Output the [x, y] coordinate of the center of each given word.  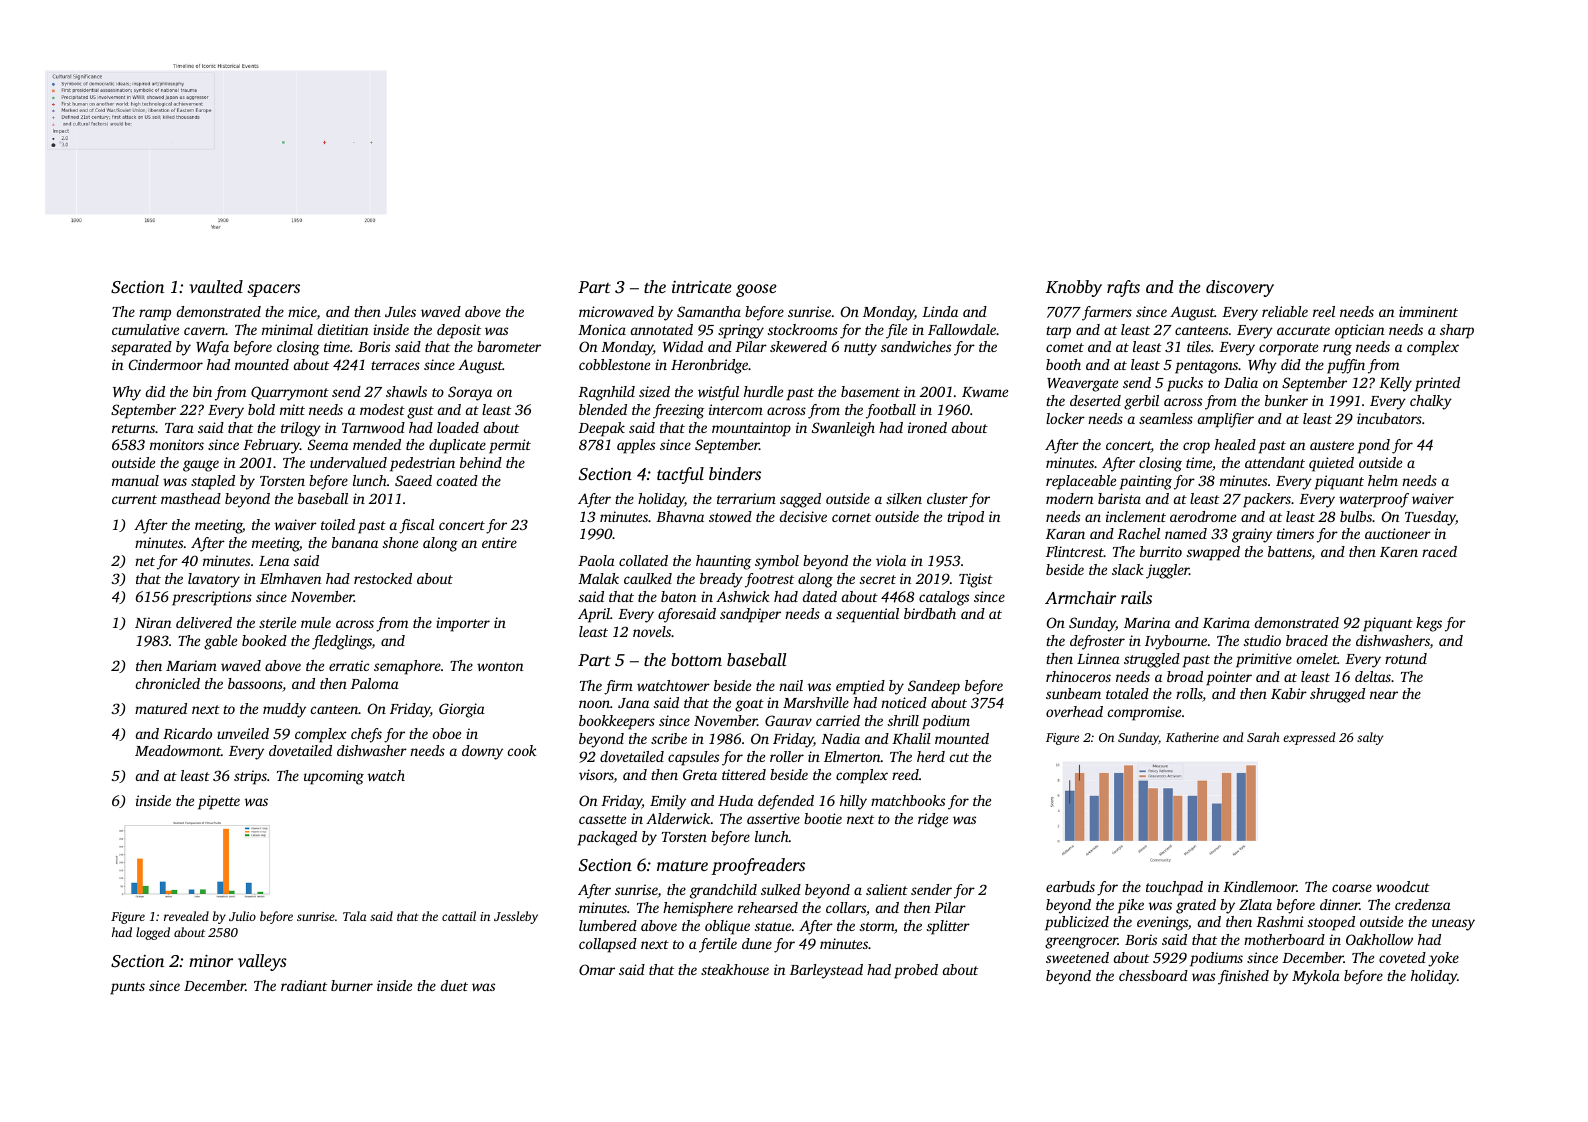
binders [735, 473]
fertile [718, 945]
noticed [904, 702]
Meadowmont [178, 750]
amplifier [1226, 420]
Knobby [1074, 288]
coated [457, 480]
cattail [459, 916]
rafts [1123, 288]
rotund [1406, 658]
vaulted [216, 286]
